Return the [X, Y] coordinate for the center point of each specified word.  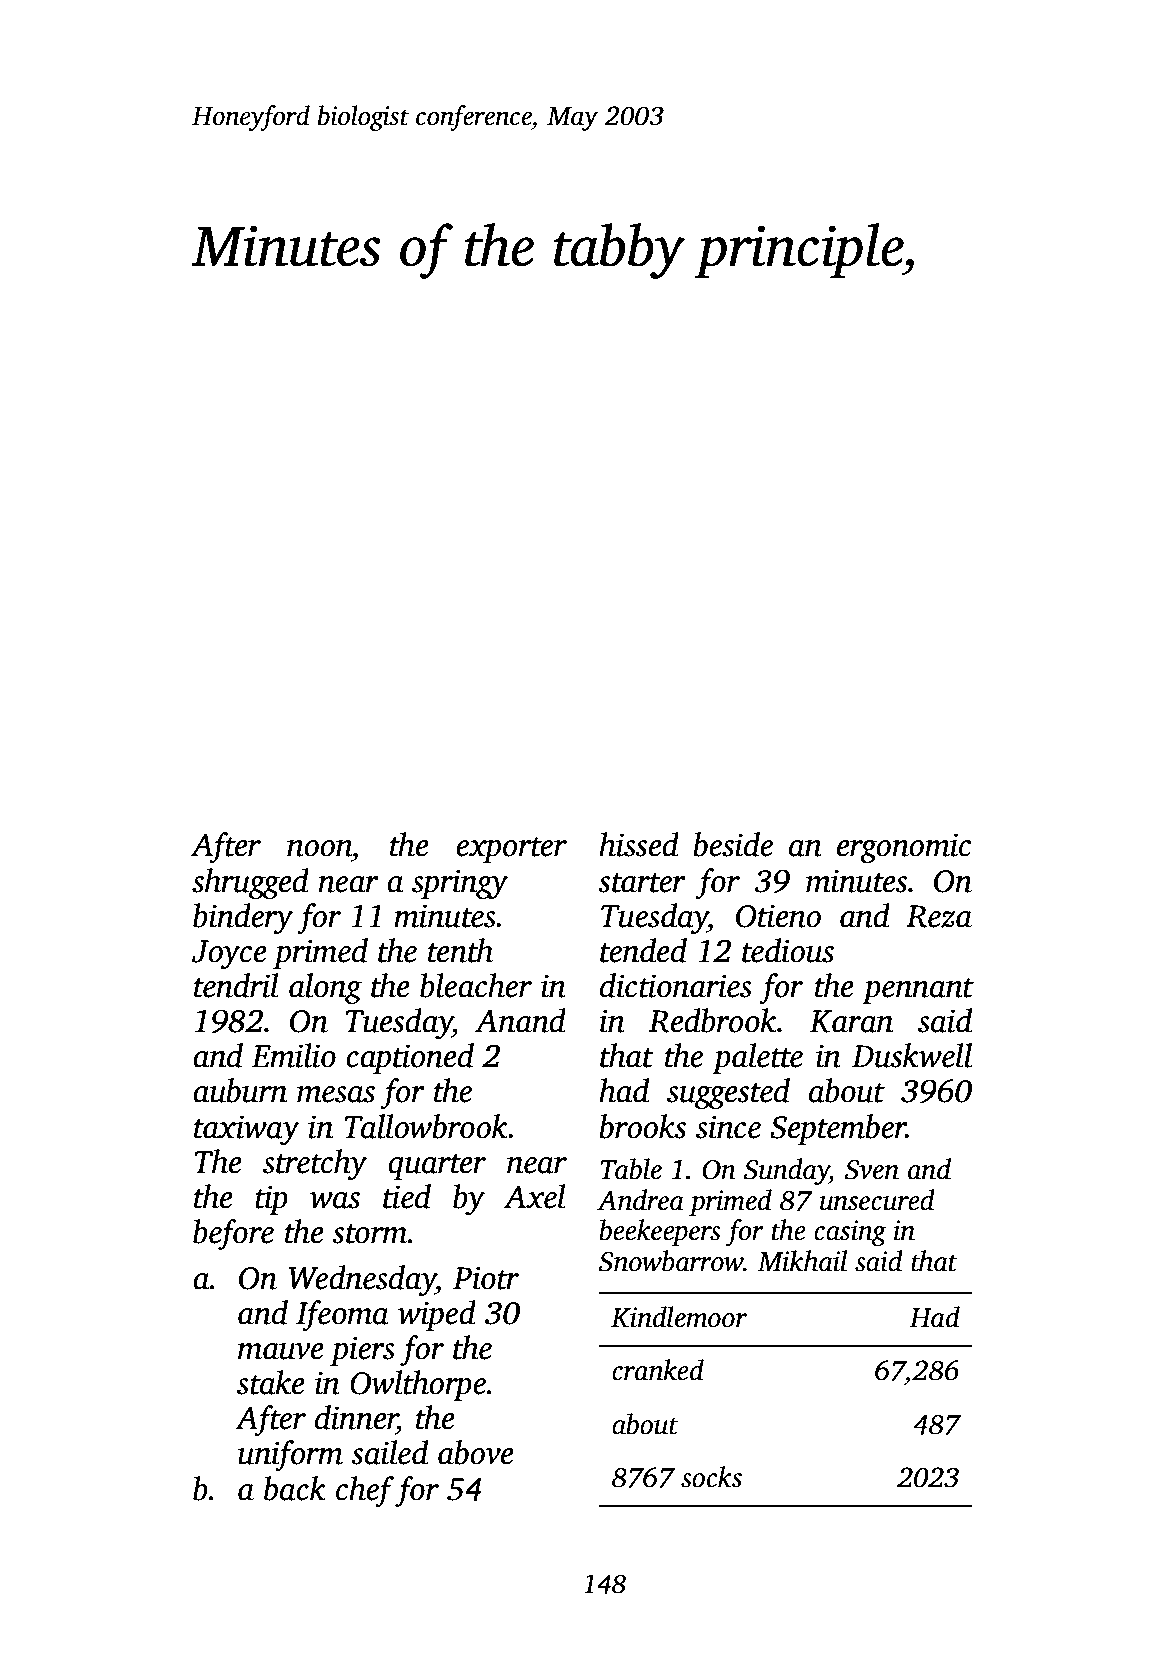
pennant [918, 991]
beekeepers [660, 1232]
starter [642, 883]
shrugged [250, 883]
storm [370, 1234]
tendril [236, 985]
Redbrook [713, 1020]
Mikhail [802, 1261]
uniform [290, 1455]
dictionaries [676, 985]
